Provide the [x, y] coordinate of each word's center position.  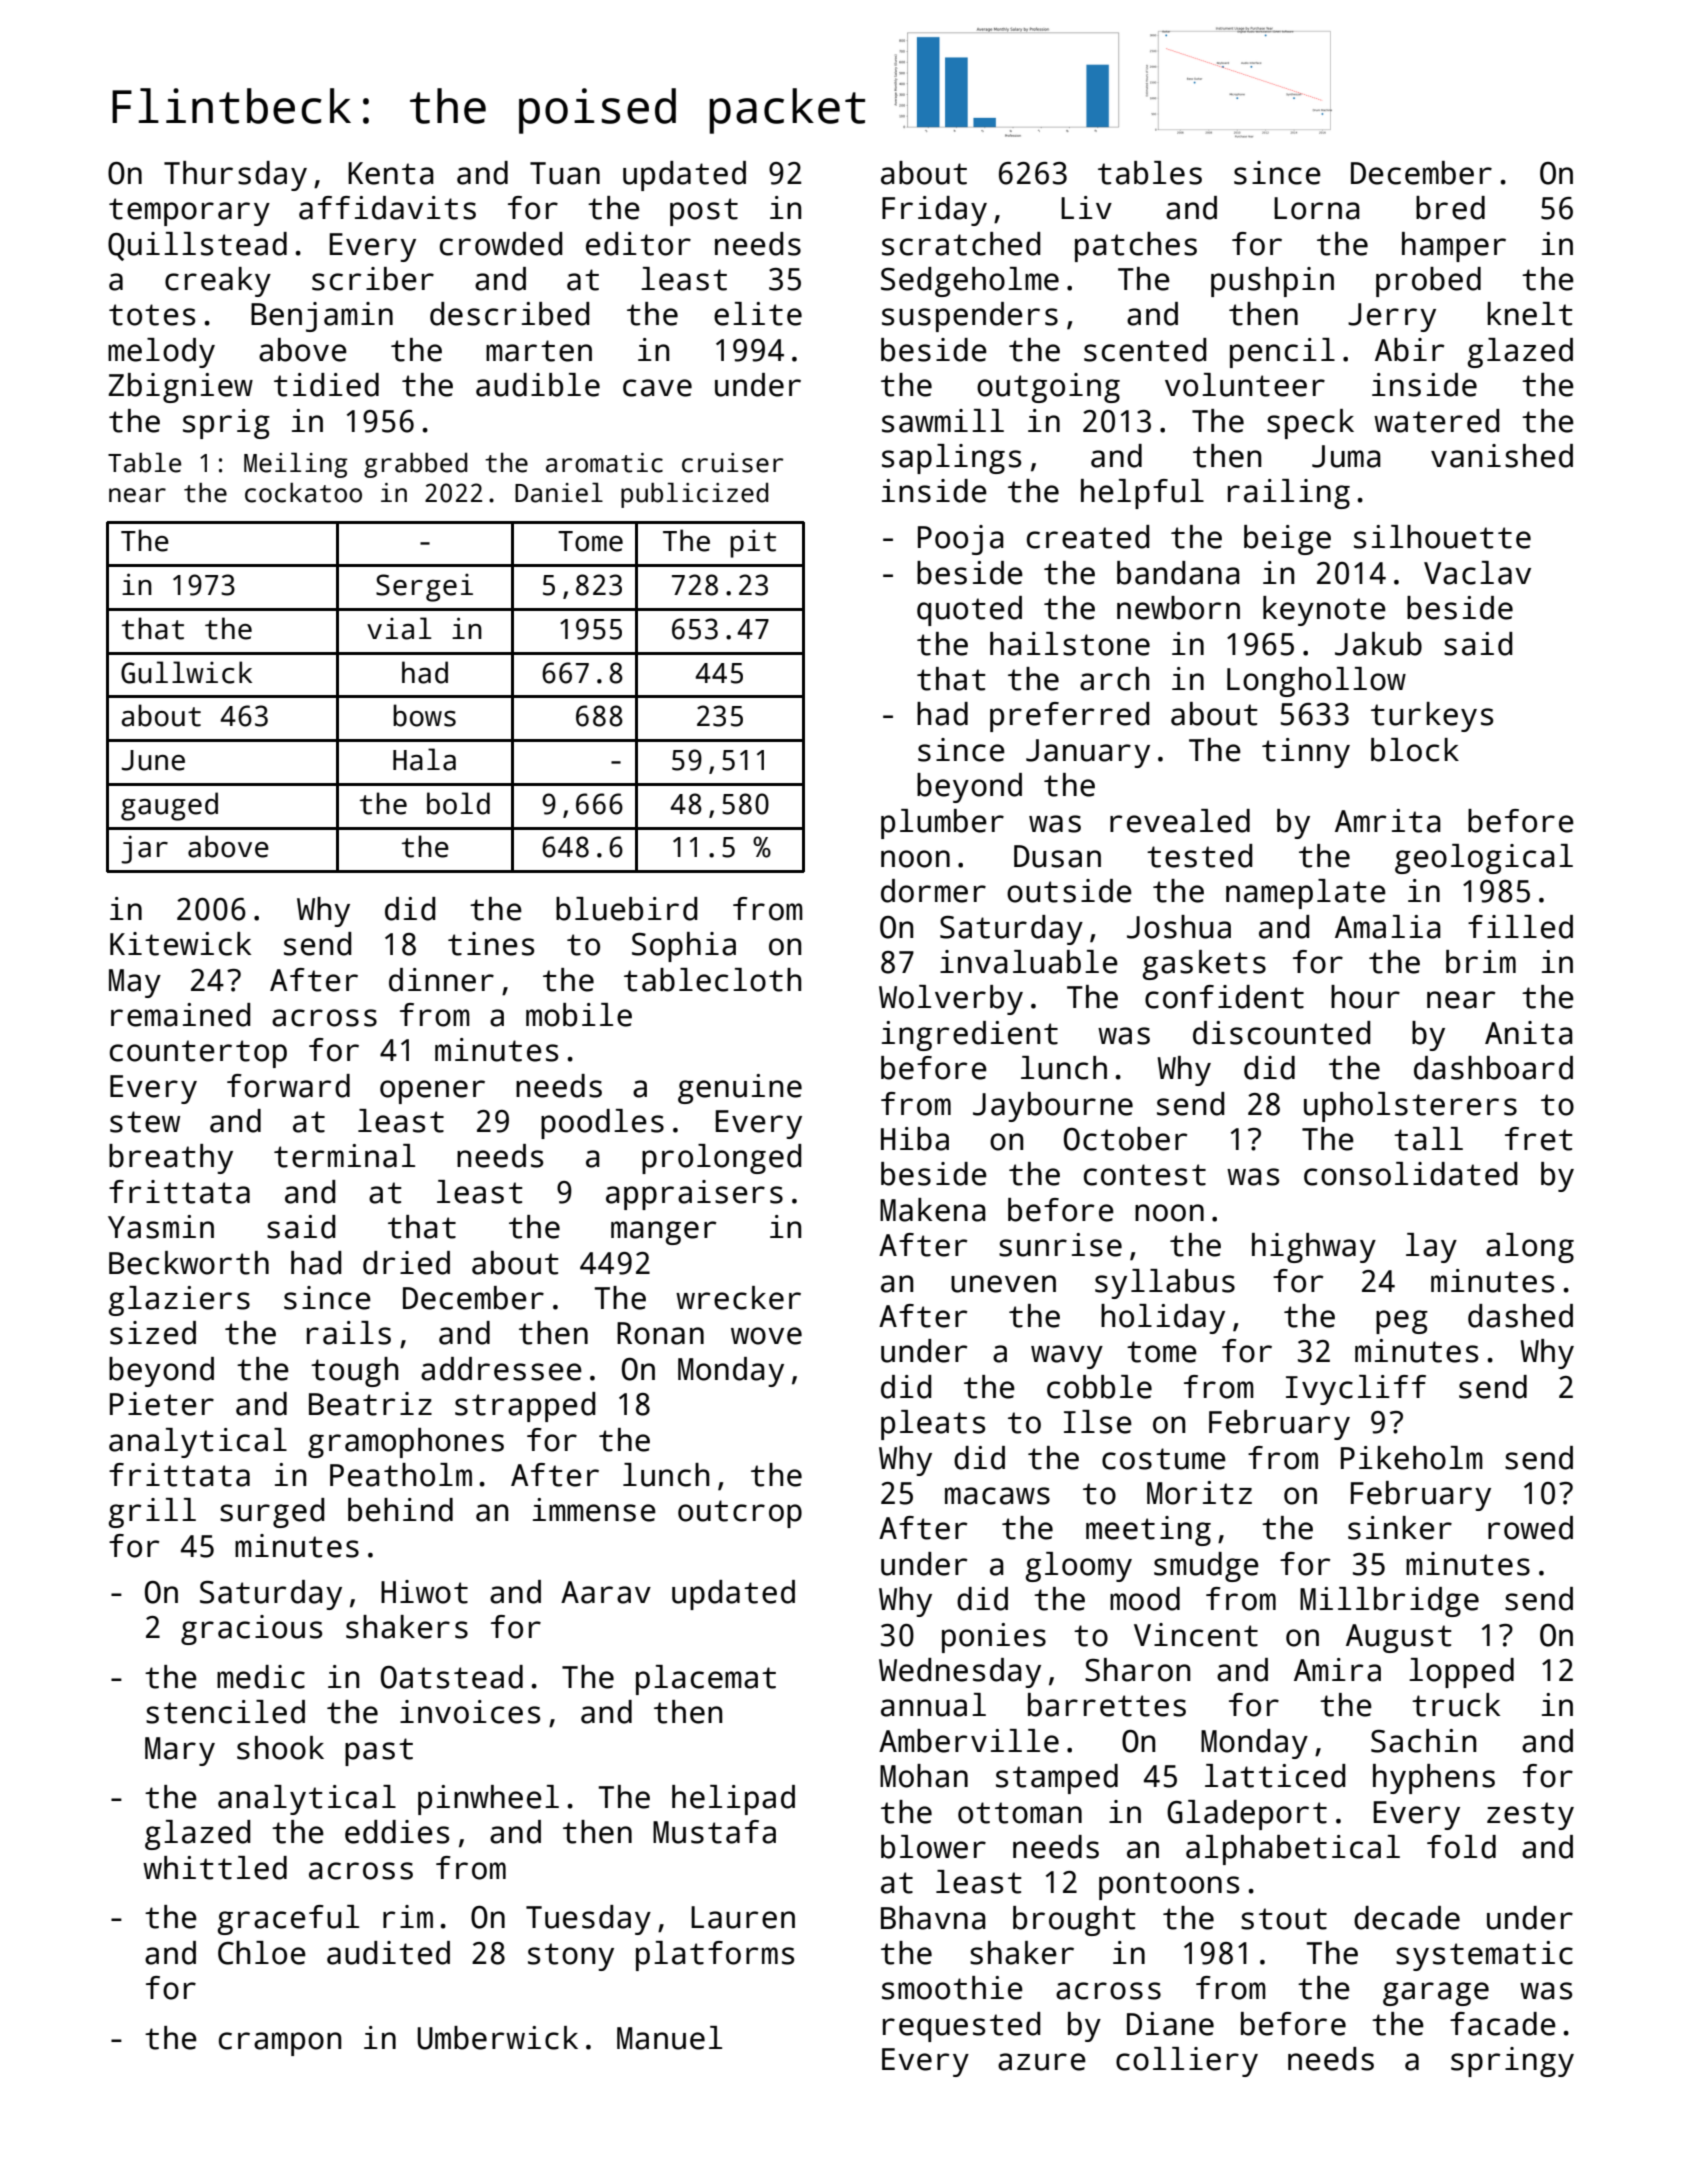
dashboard [1493, 1068]
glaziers [179, 1301]
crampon [280, 2044]
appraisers [694, 1195]
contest [1145, 1175]
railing [1289, 494]
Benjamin [322, 317]
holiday [1163, 1319]
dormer [933, 891]
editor [638, 244]
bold [458, 803]
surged [272, 1513]
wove [766, 1336]
